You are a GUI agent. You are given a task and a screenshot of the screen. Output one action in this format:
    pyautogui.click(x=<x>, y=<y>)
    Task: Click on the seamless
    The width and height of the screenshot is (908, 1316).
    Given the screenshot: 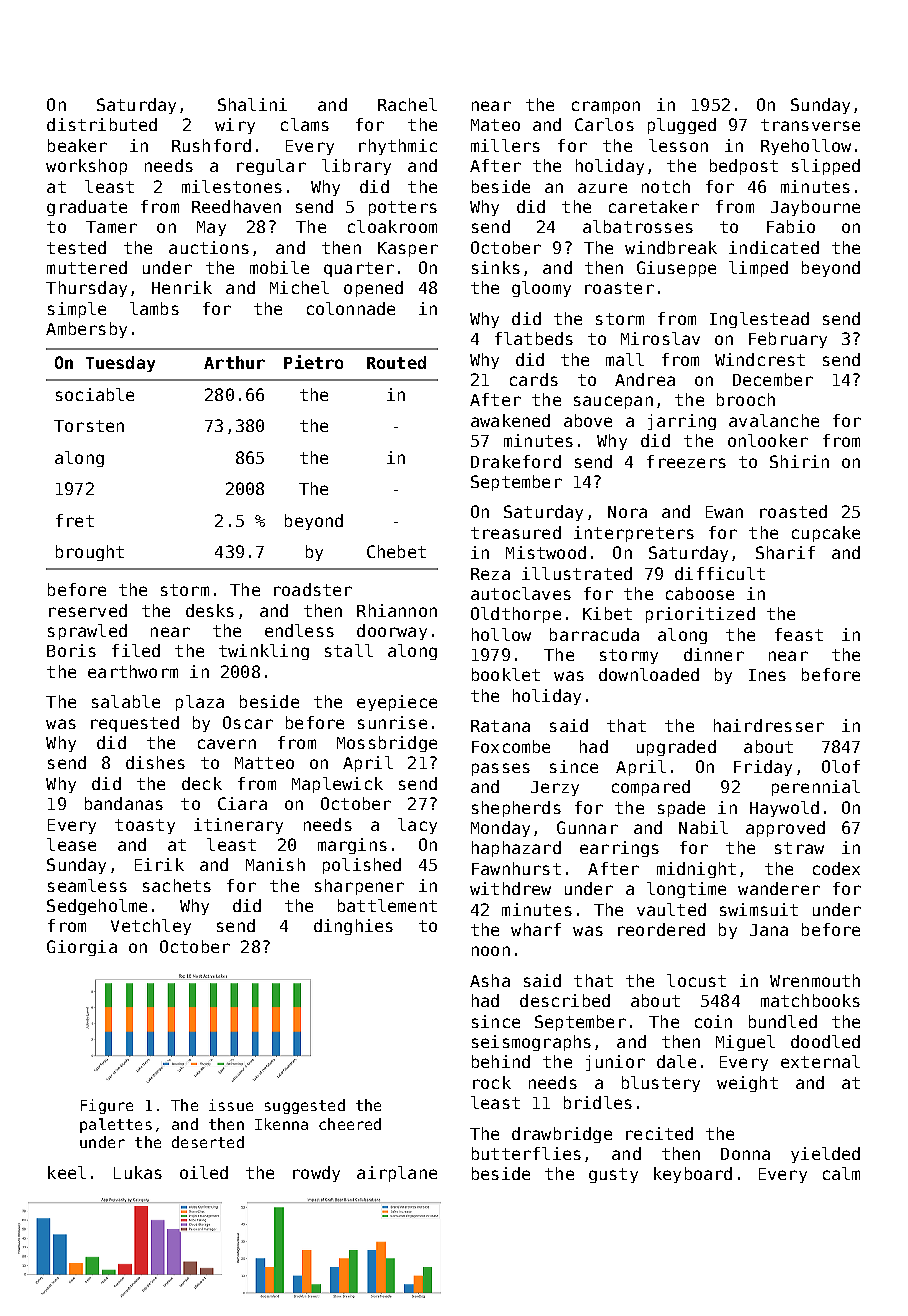 What is the action you would take?
    pyautogui.click(x=87, y=885)
